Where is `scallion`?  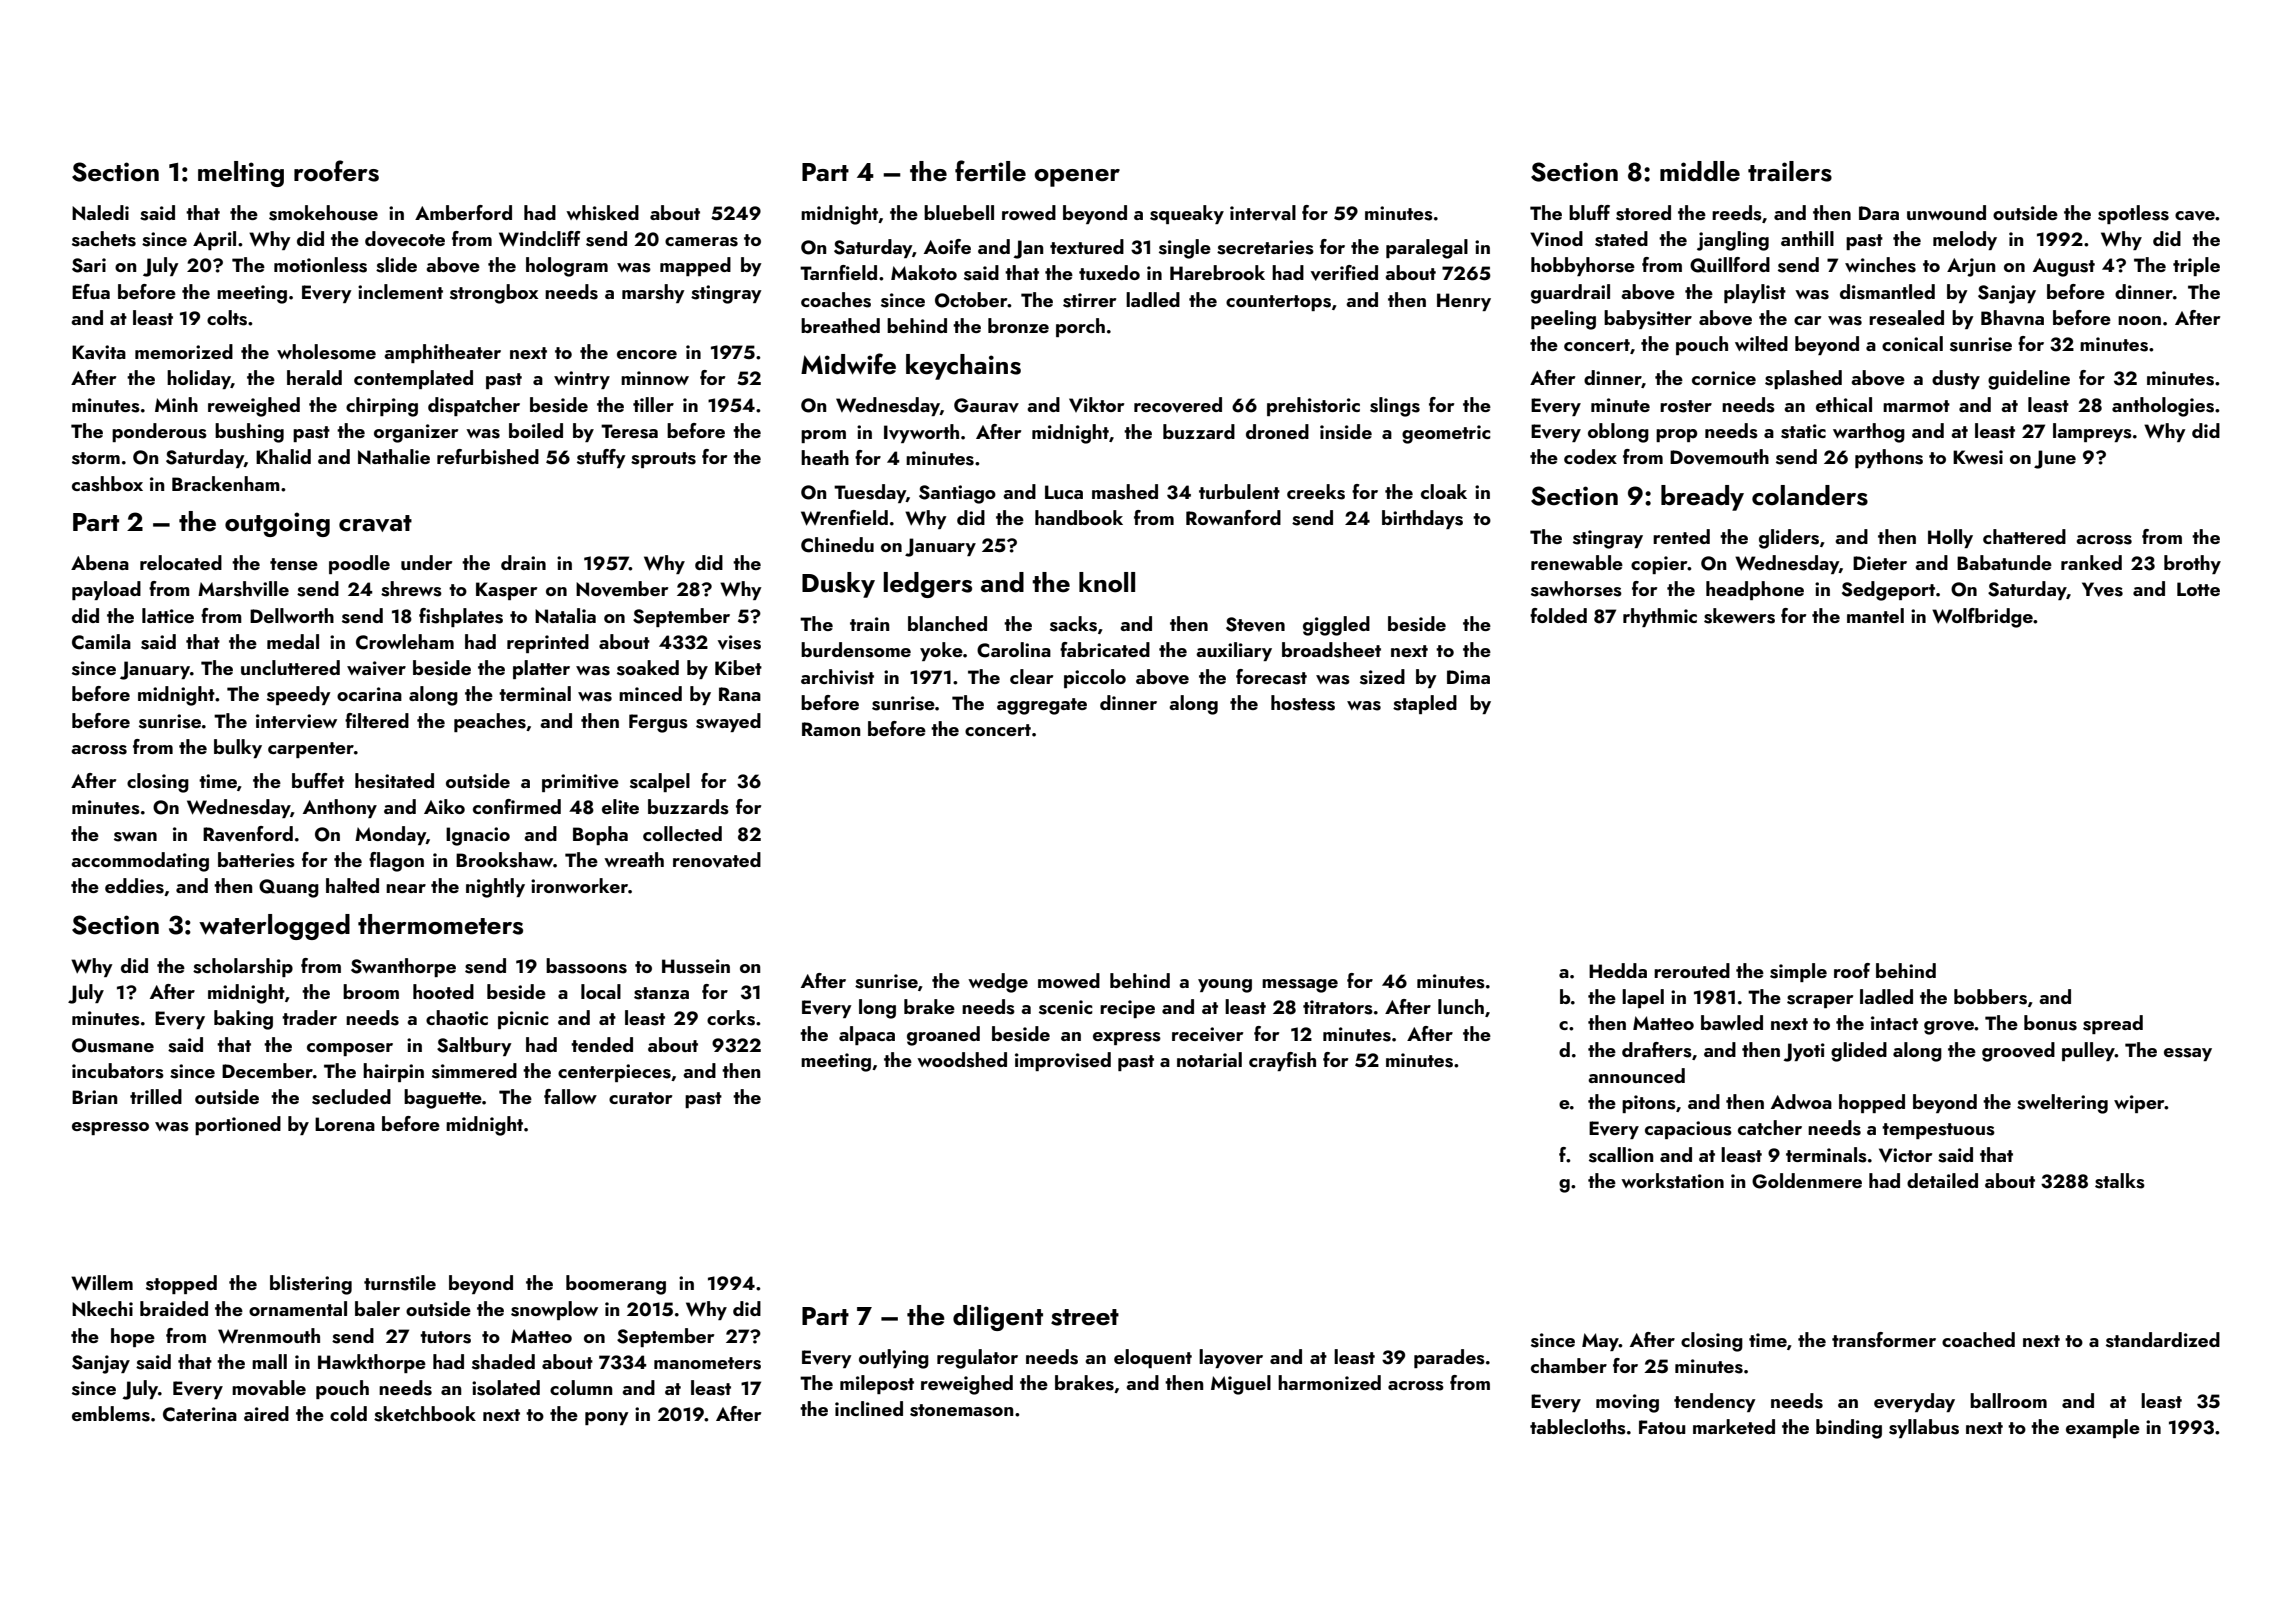
scallion is located at coordinates (1621, 1155).
